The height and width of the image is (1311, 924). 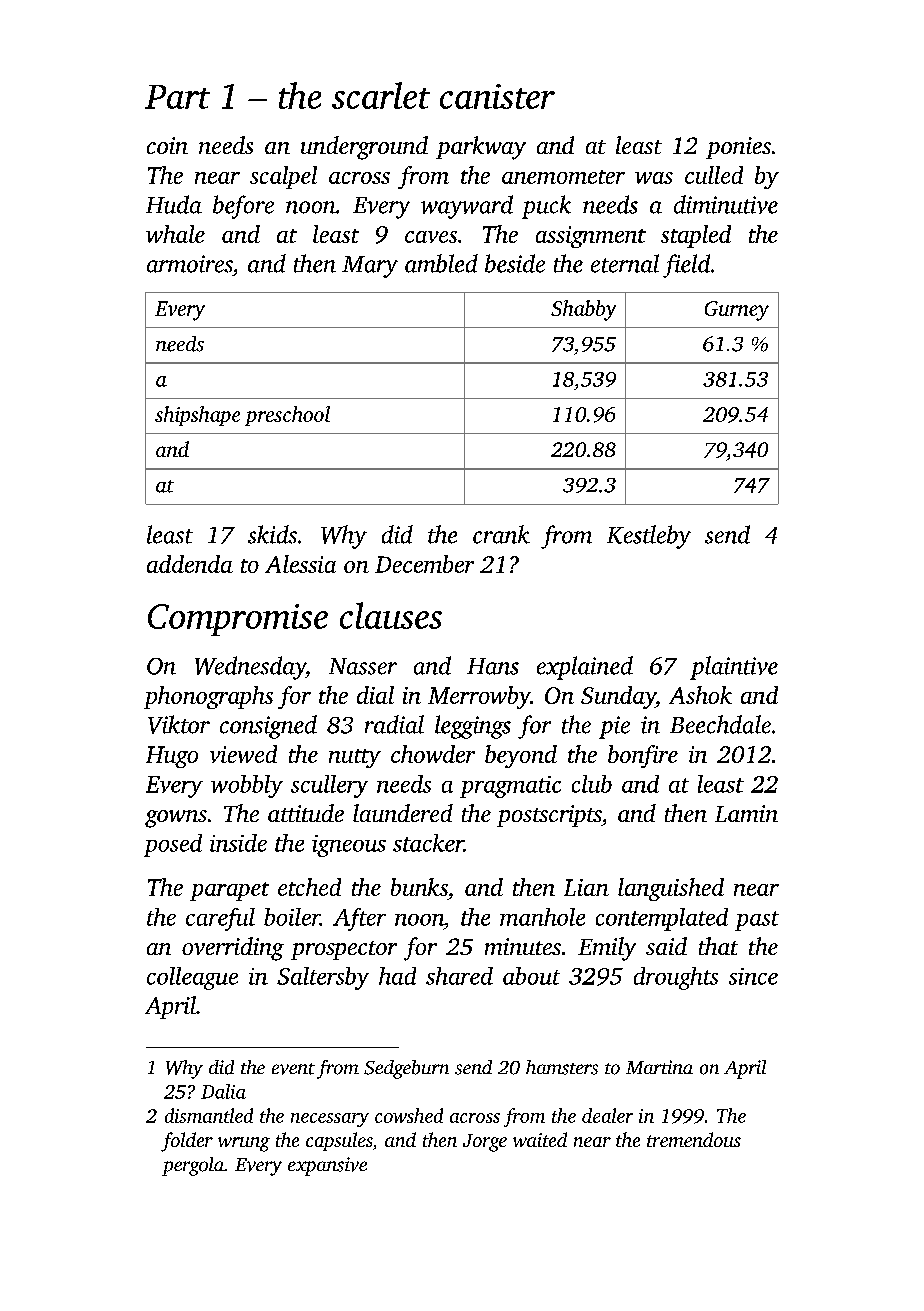 What do you see at coordinates (501, 534) in the image?
I see `crank` at bounding box center [501, 534].
